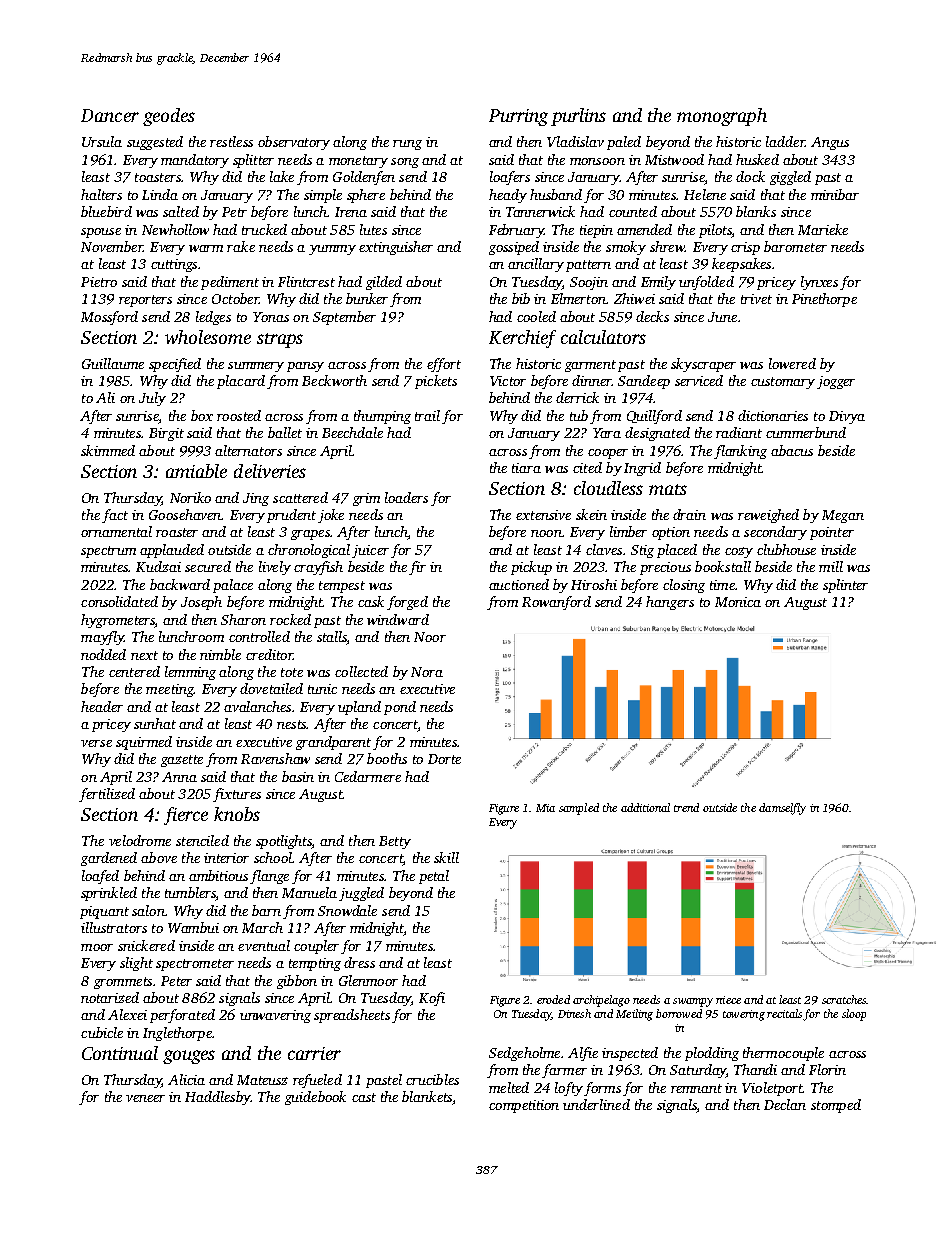  What do you see at coordinates (110, 115) in the page?
I see `Dancer` at bounding box center [110, 115].
